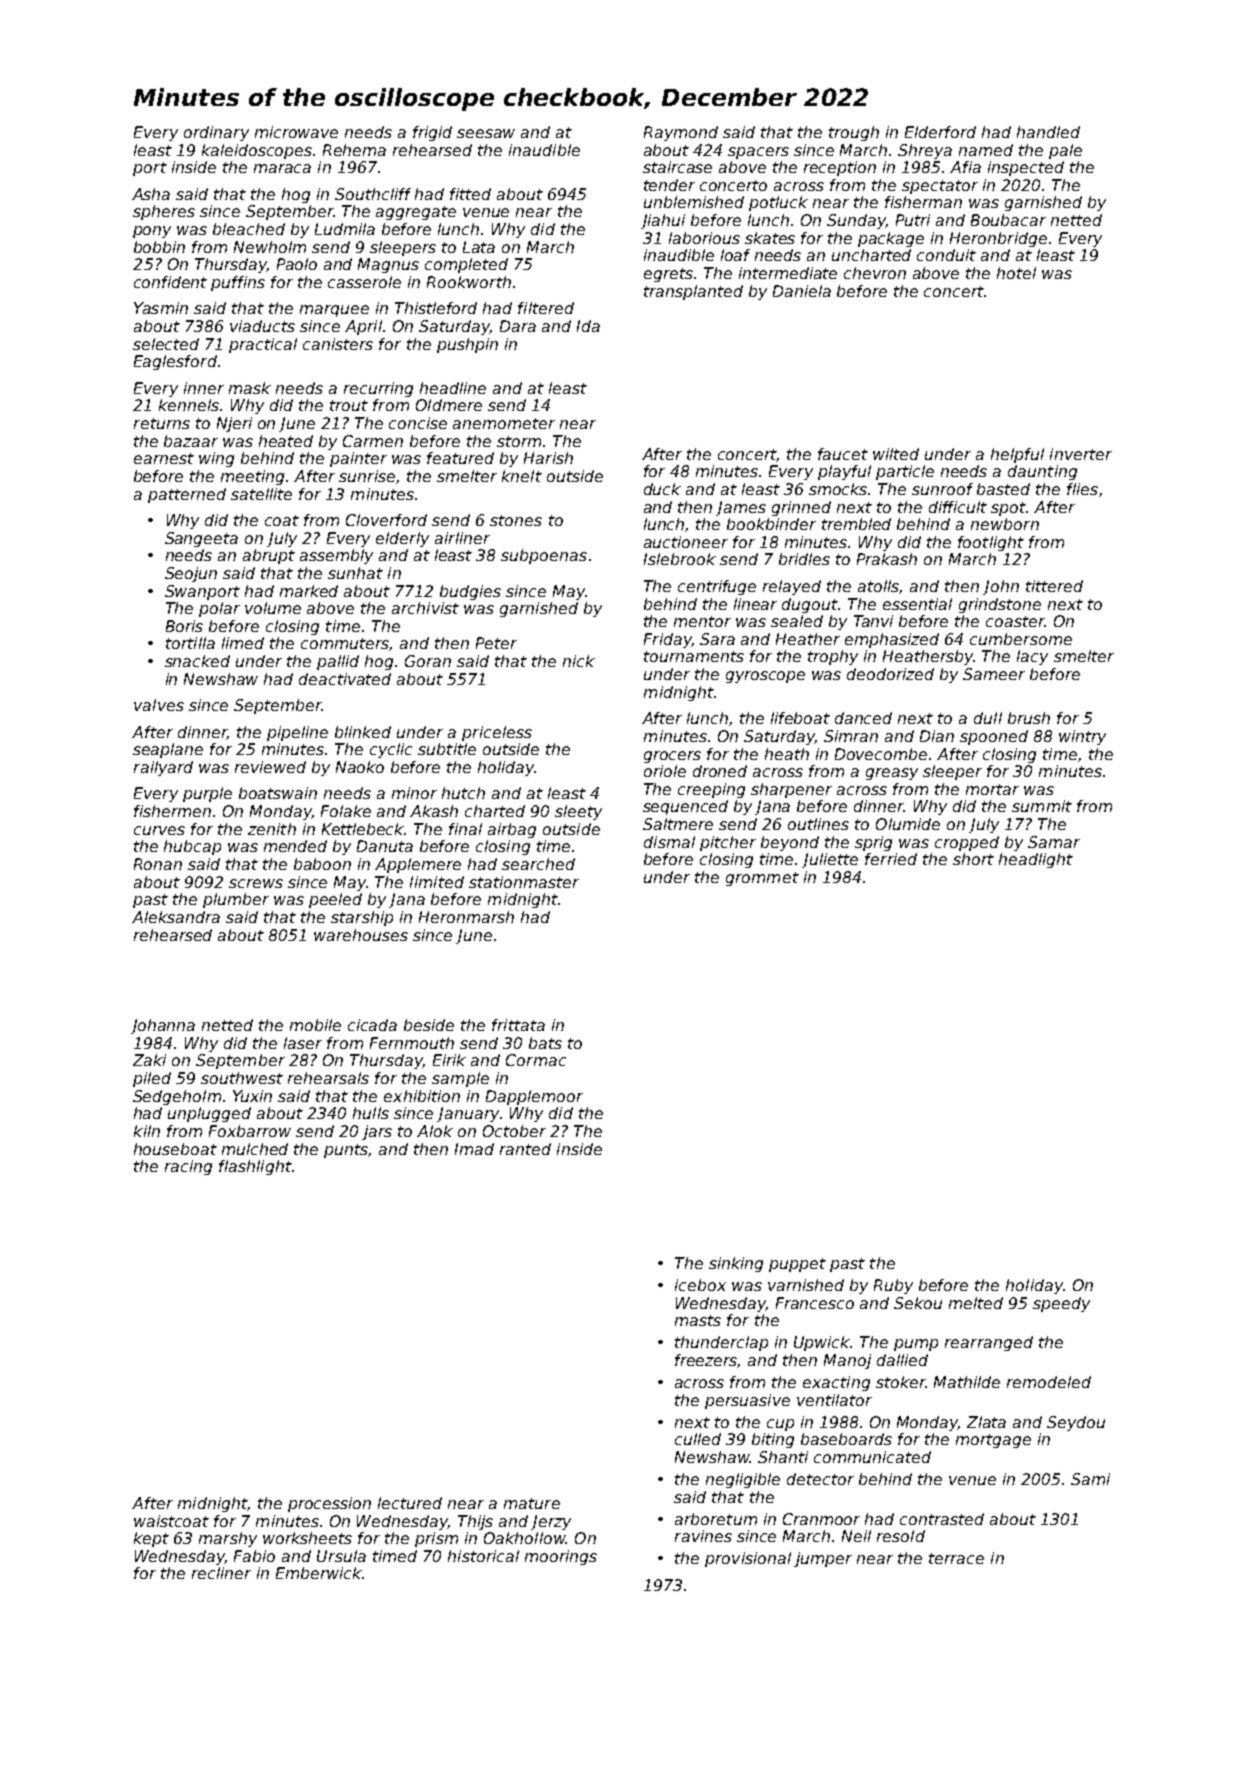  What do you see at coordinates (843, 454) in the screenshot?
I see `faucet` at bounding box center [843, 454].
